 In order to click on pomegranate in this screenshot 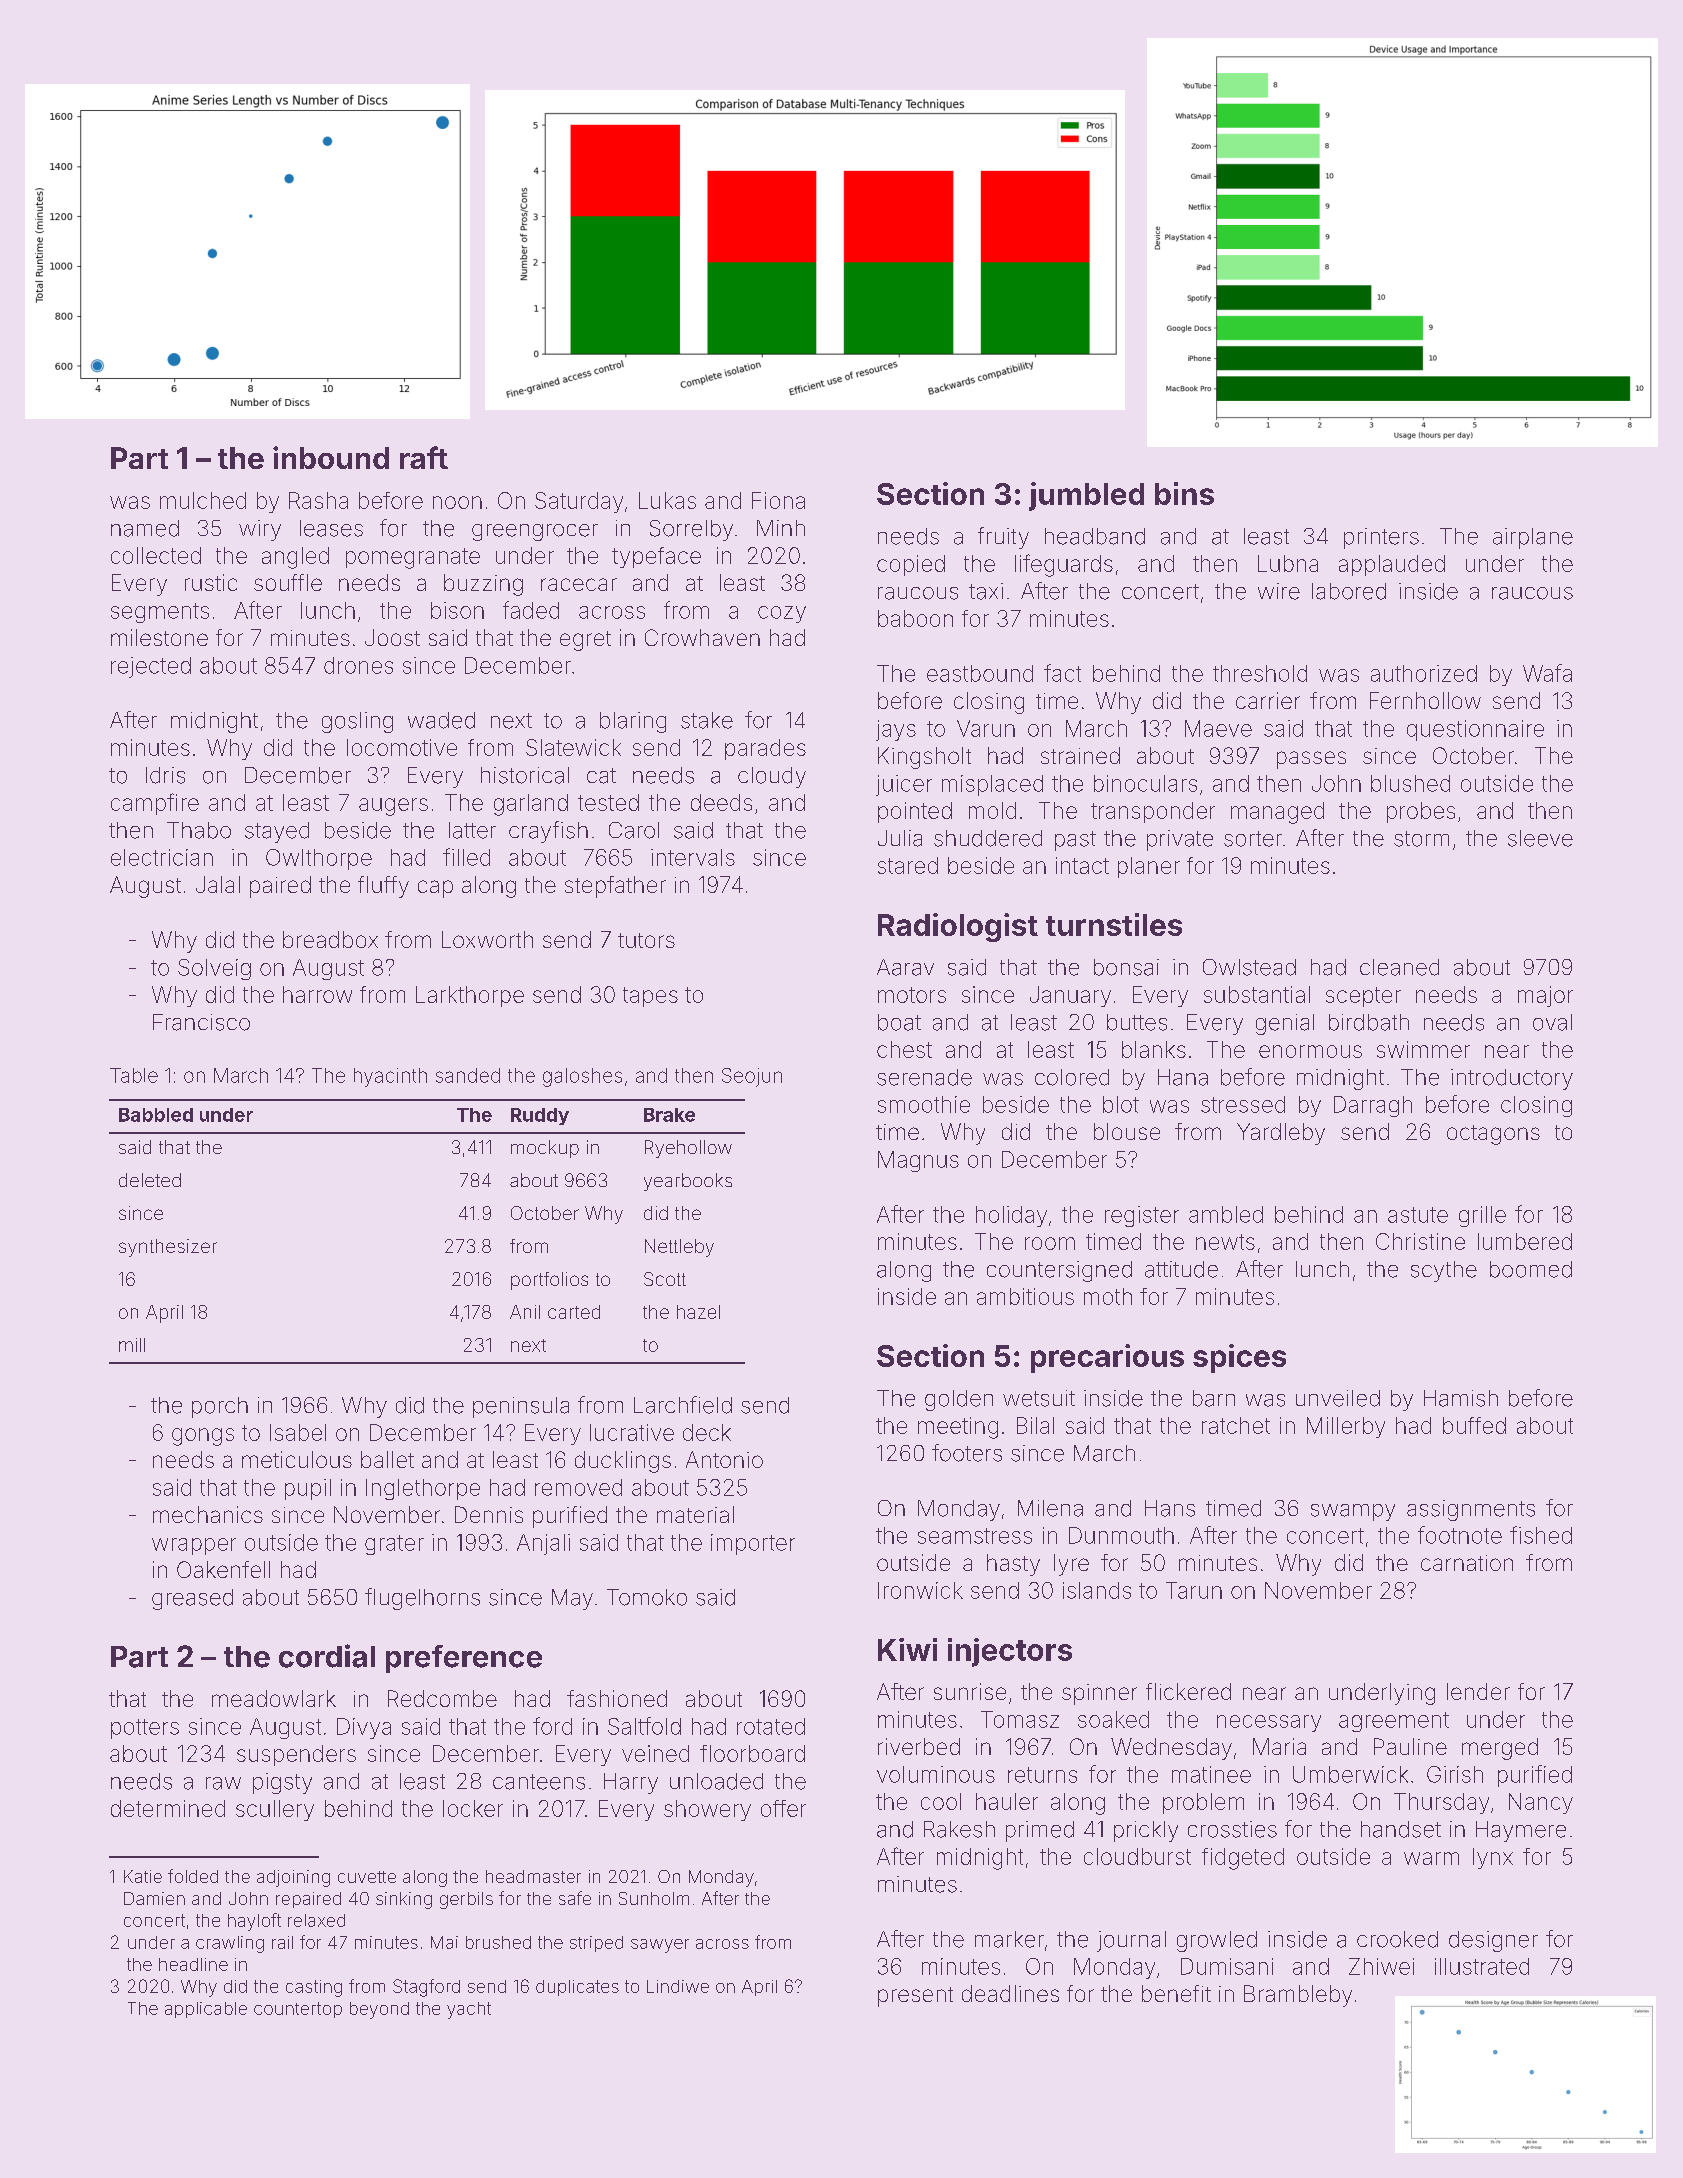, I will do `click(413, 558)`.
